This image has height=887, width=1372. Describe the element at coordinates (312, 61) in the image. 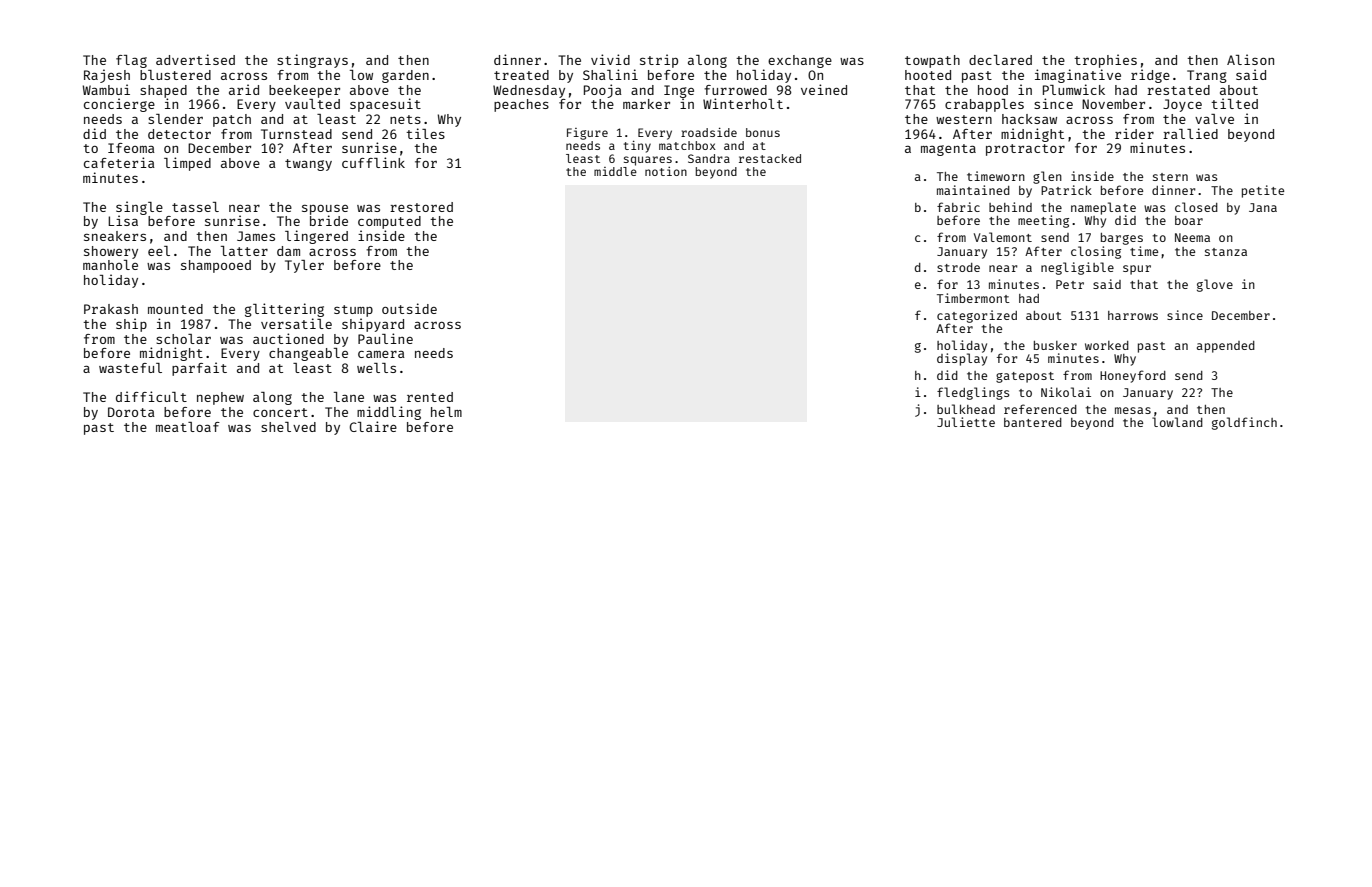

I see `stingrays` at that location.
